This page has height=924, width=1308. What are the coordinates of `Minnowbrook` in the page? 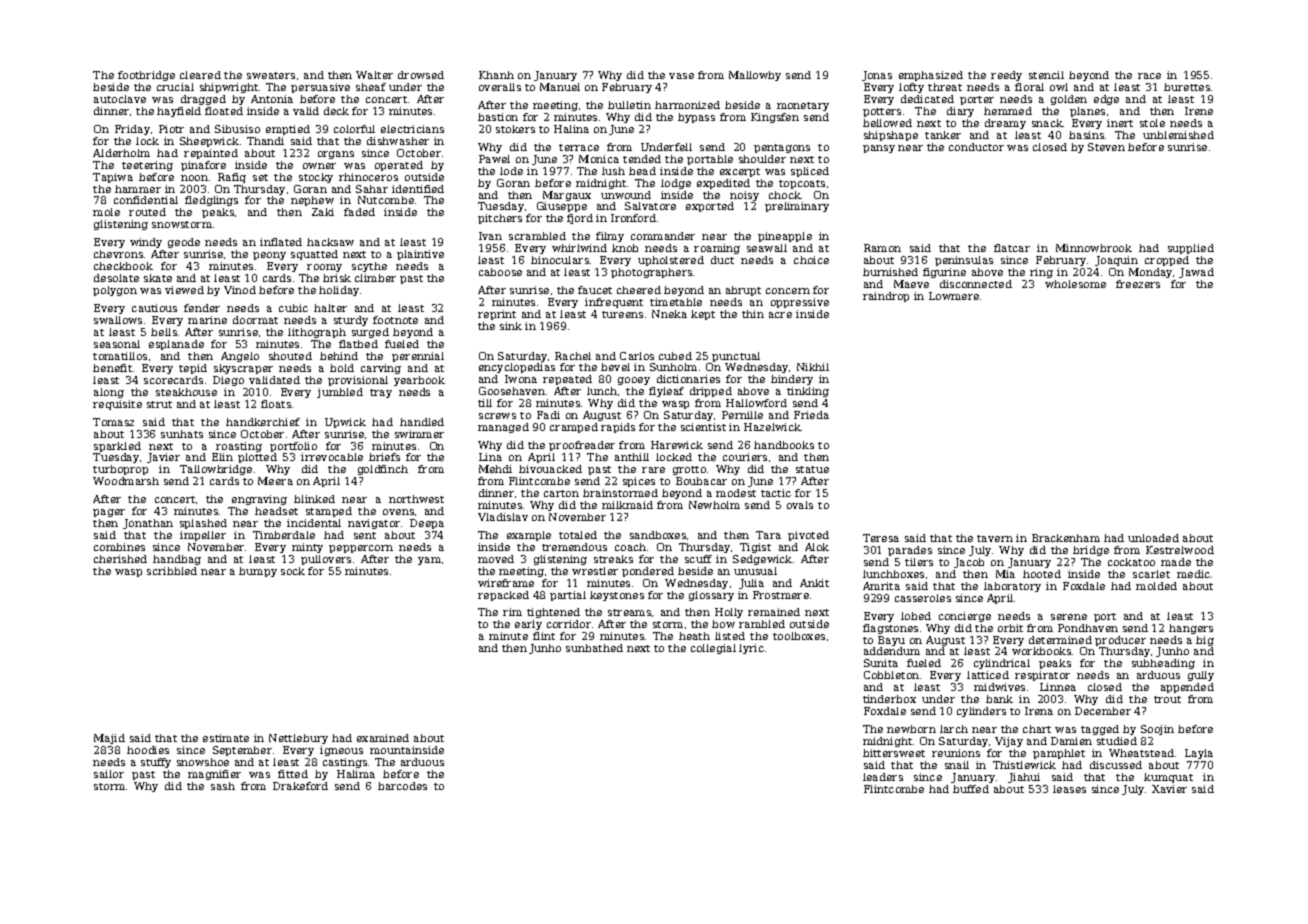 It's located at (1094, 248).
